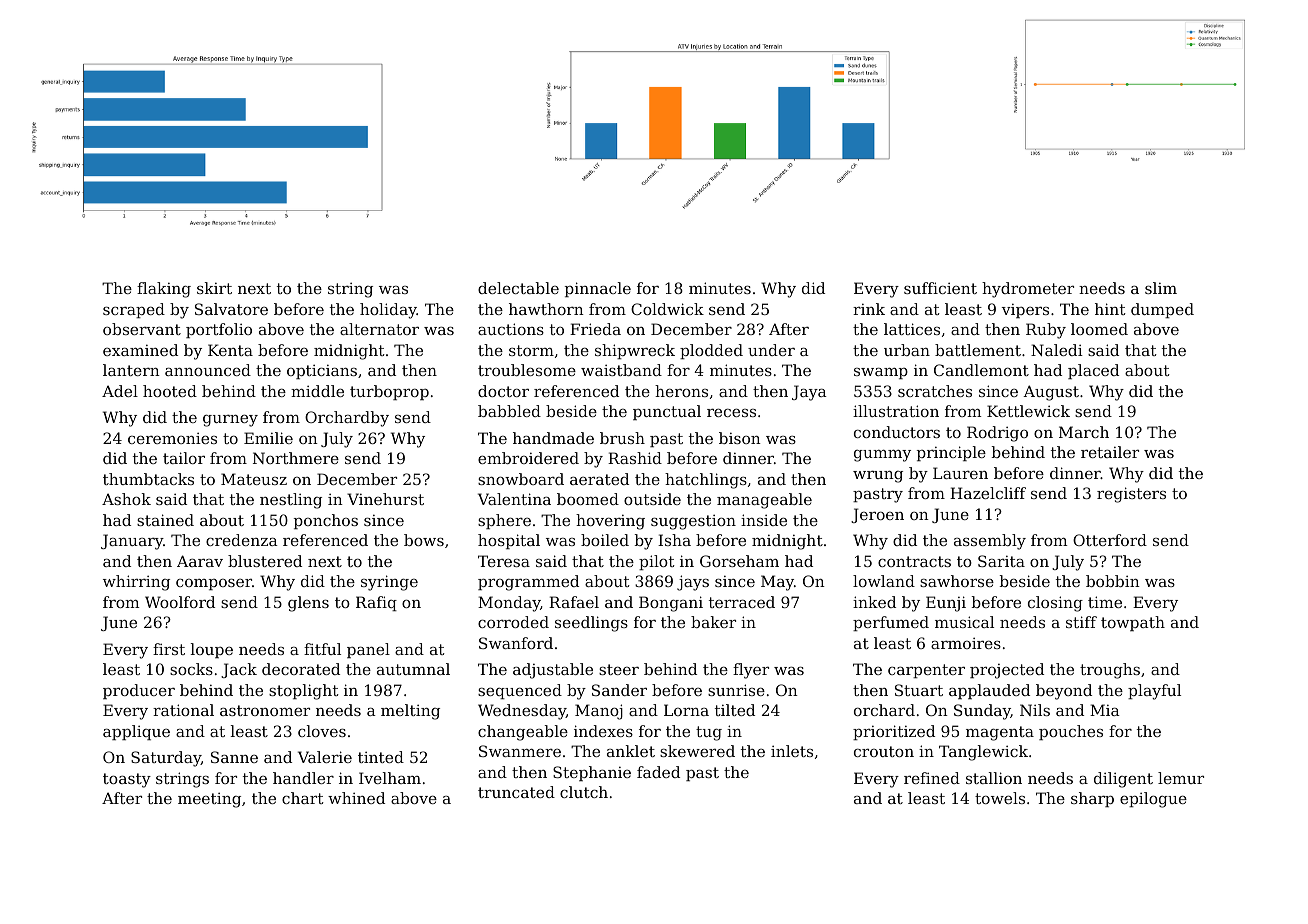 Image resolution: width=1308 pixels, height=924 pixels. What do you see at coordinates (1001, 561) in the screenshot?
I see `Sarita` at bounding box center [1001, 561].
